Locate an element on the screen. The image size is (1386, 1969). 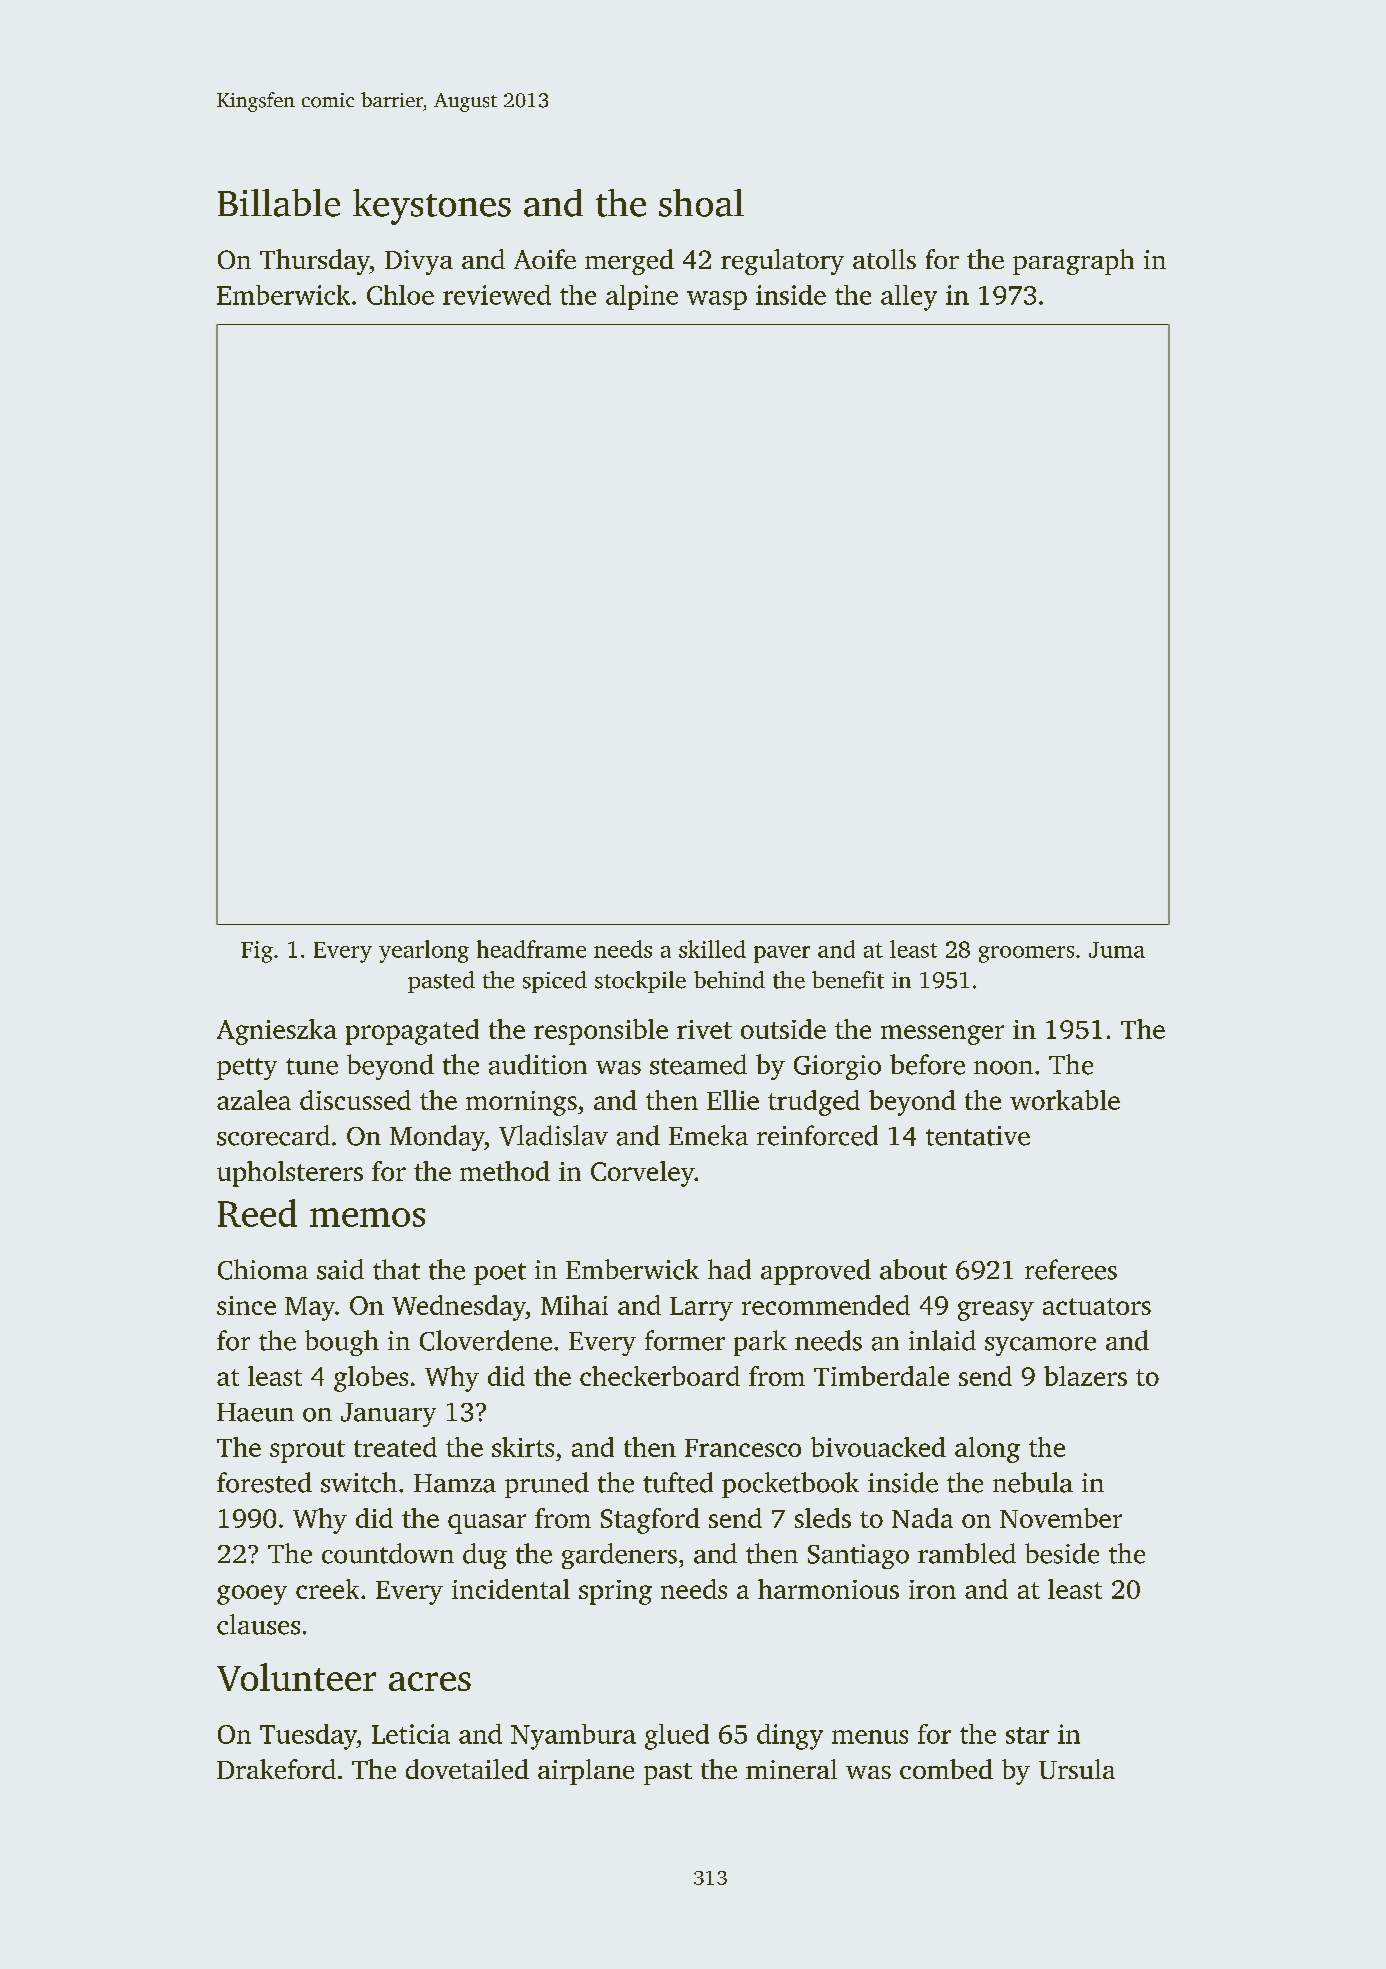
Juma is located at coordinates (1117, 950).
